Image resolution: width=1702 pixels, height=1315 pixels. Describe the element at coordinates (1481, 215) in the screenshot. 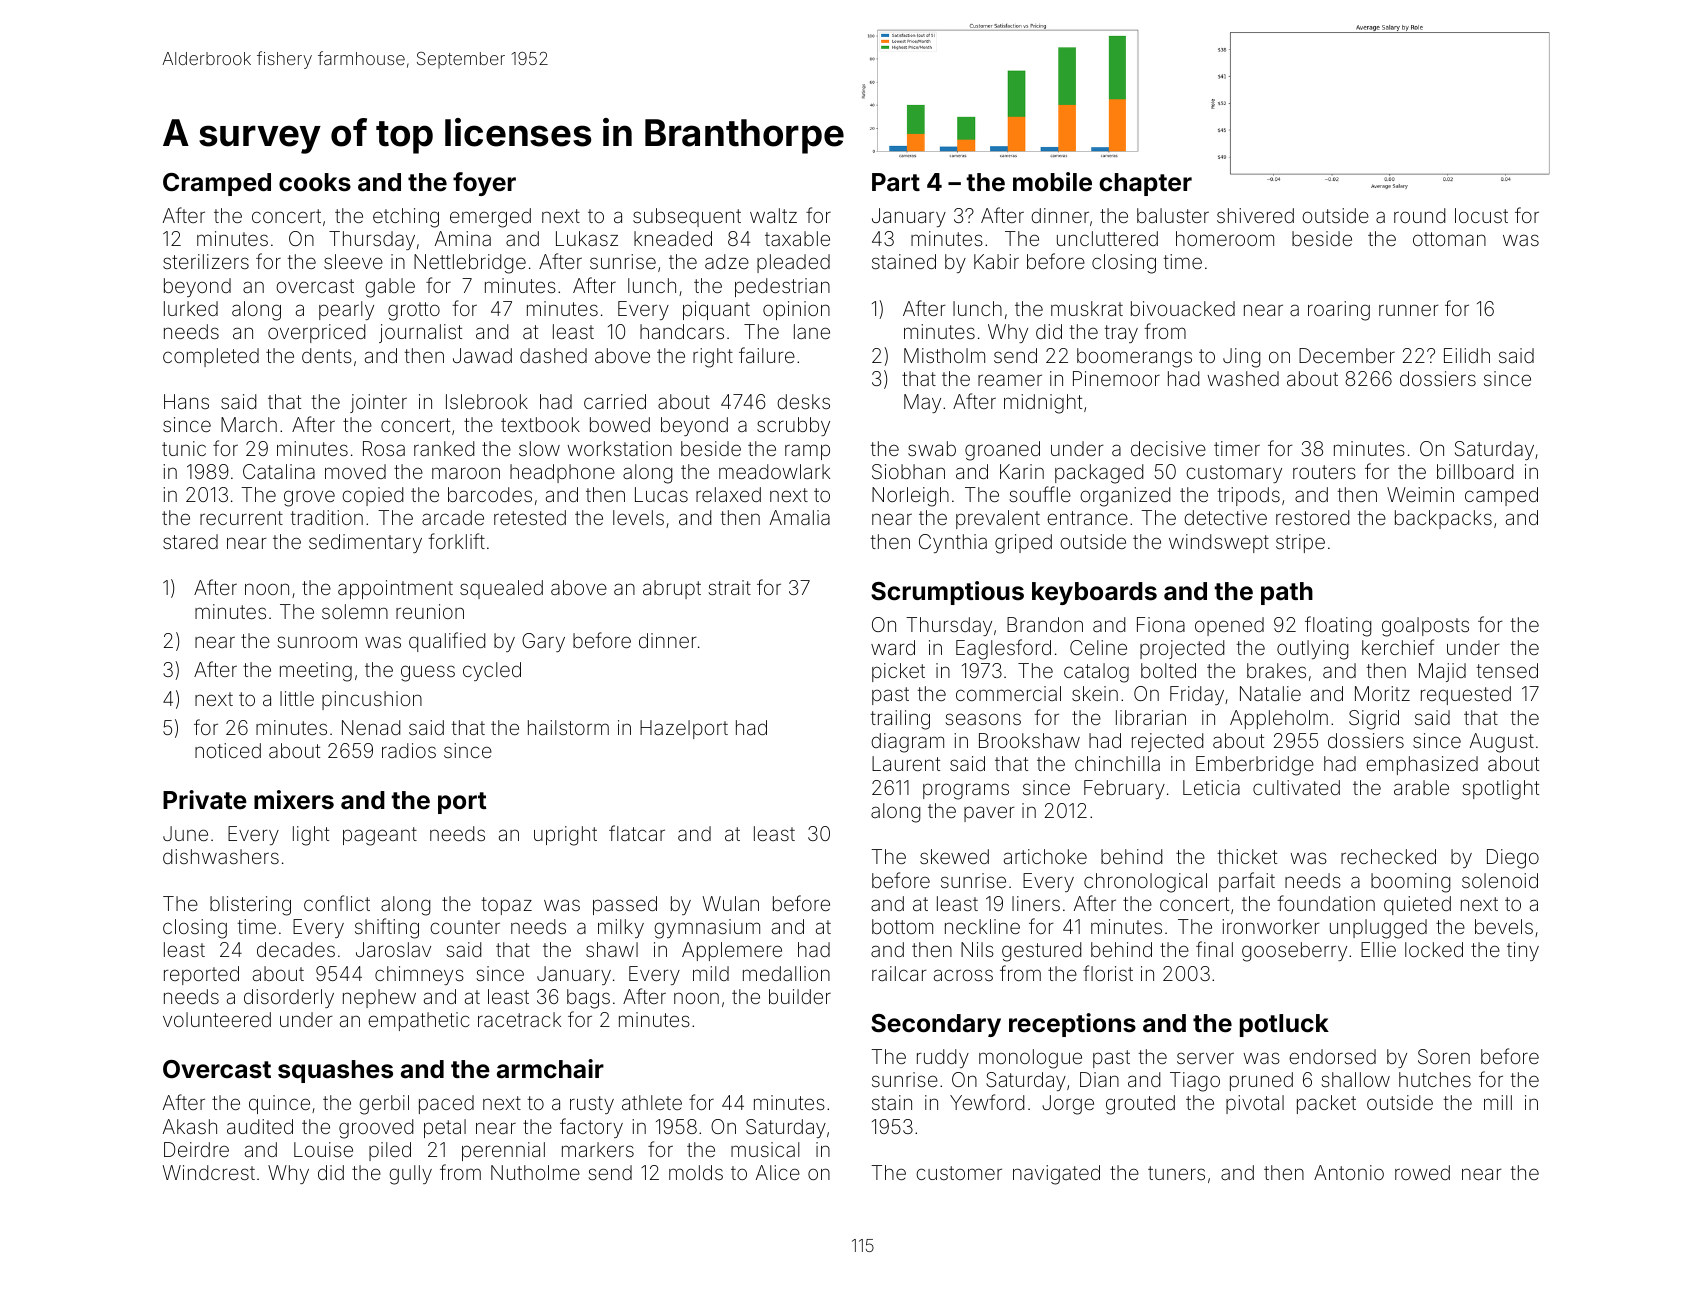

I see `locust` at that location.
